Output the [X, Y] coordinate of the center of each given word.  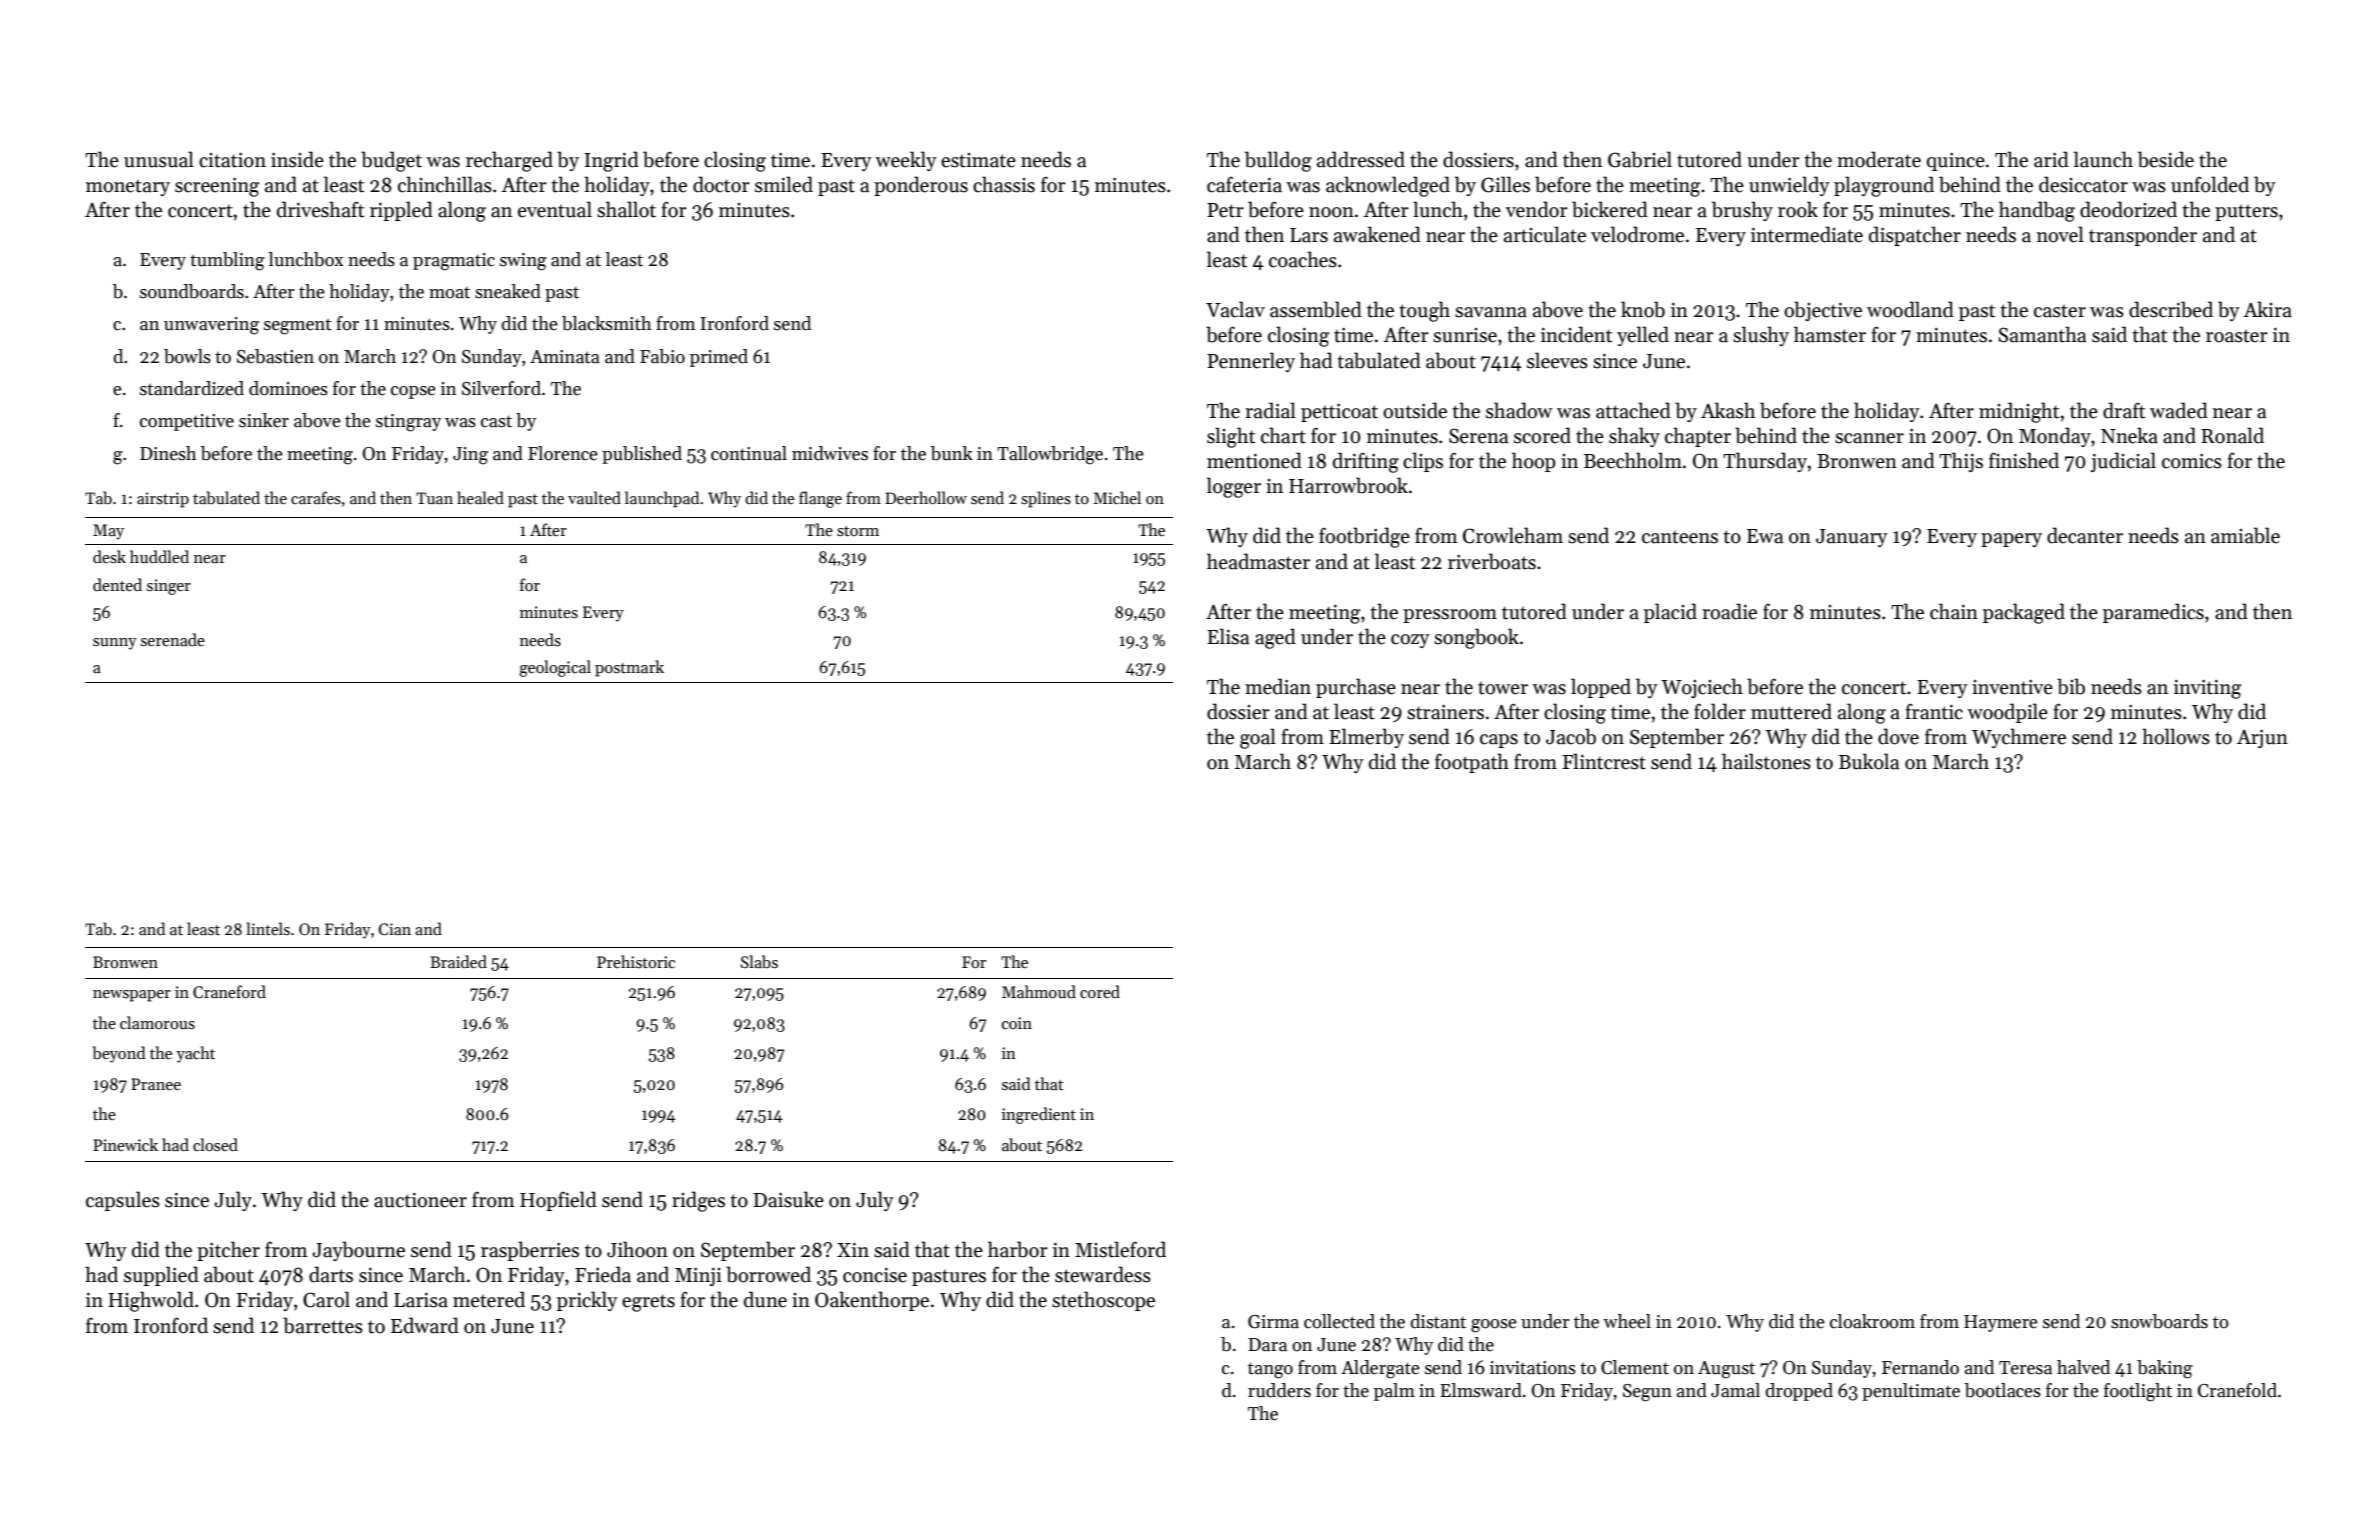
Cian [395, 929]
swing [523, 262]
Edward [425, 1325]
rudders [1279, 1390]
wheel [1627, 1321]
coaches [1303, 259]
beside [2166, 159]
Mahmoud [1039, 991]
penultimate [1911, 1392]
